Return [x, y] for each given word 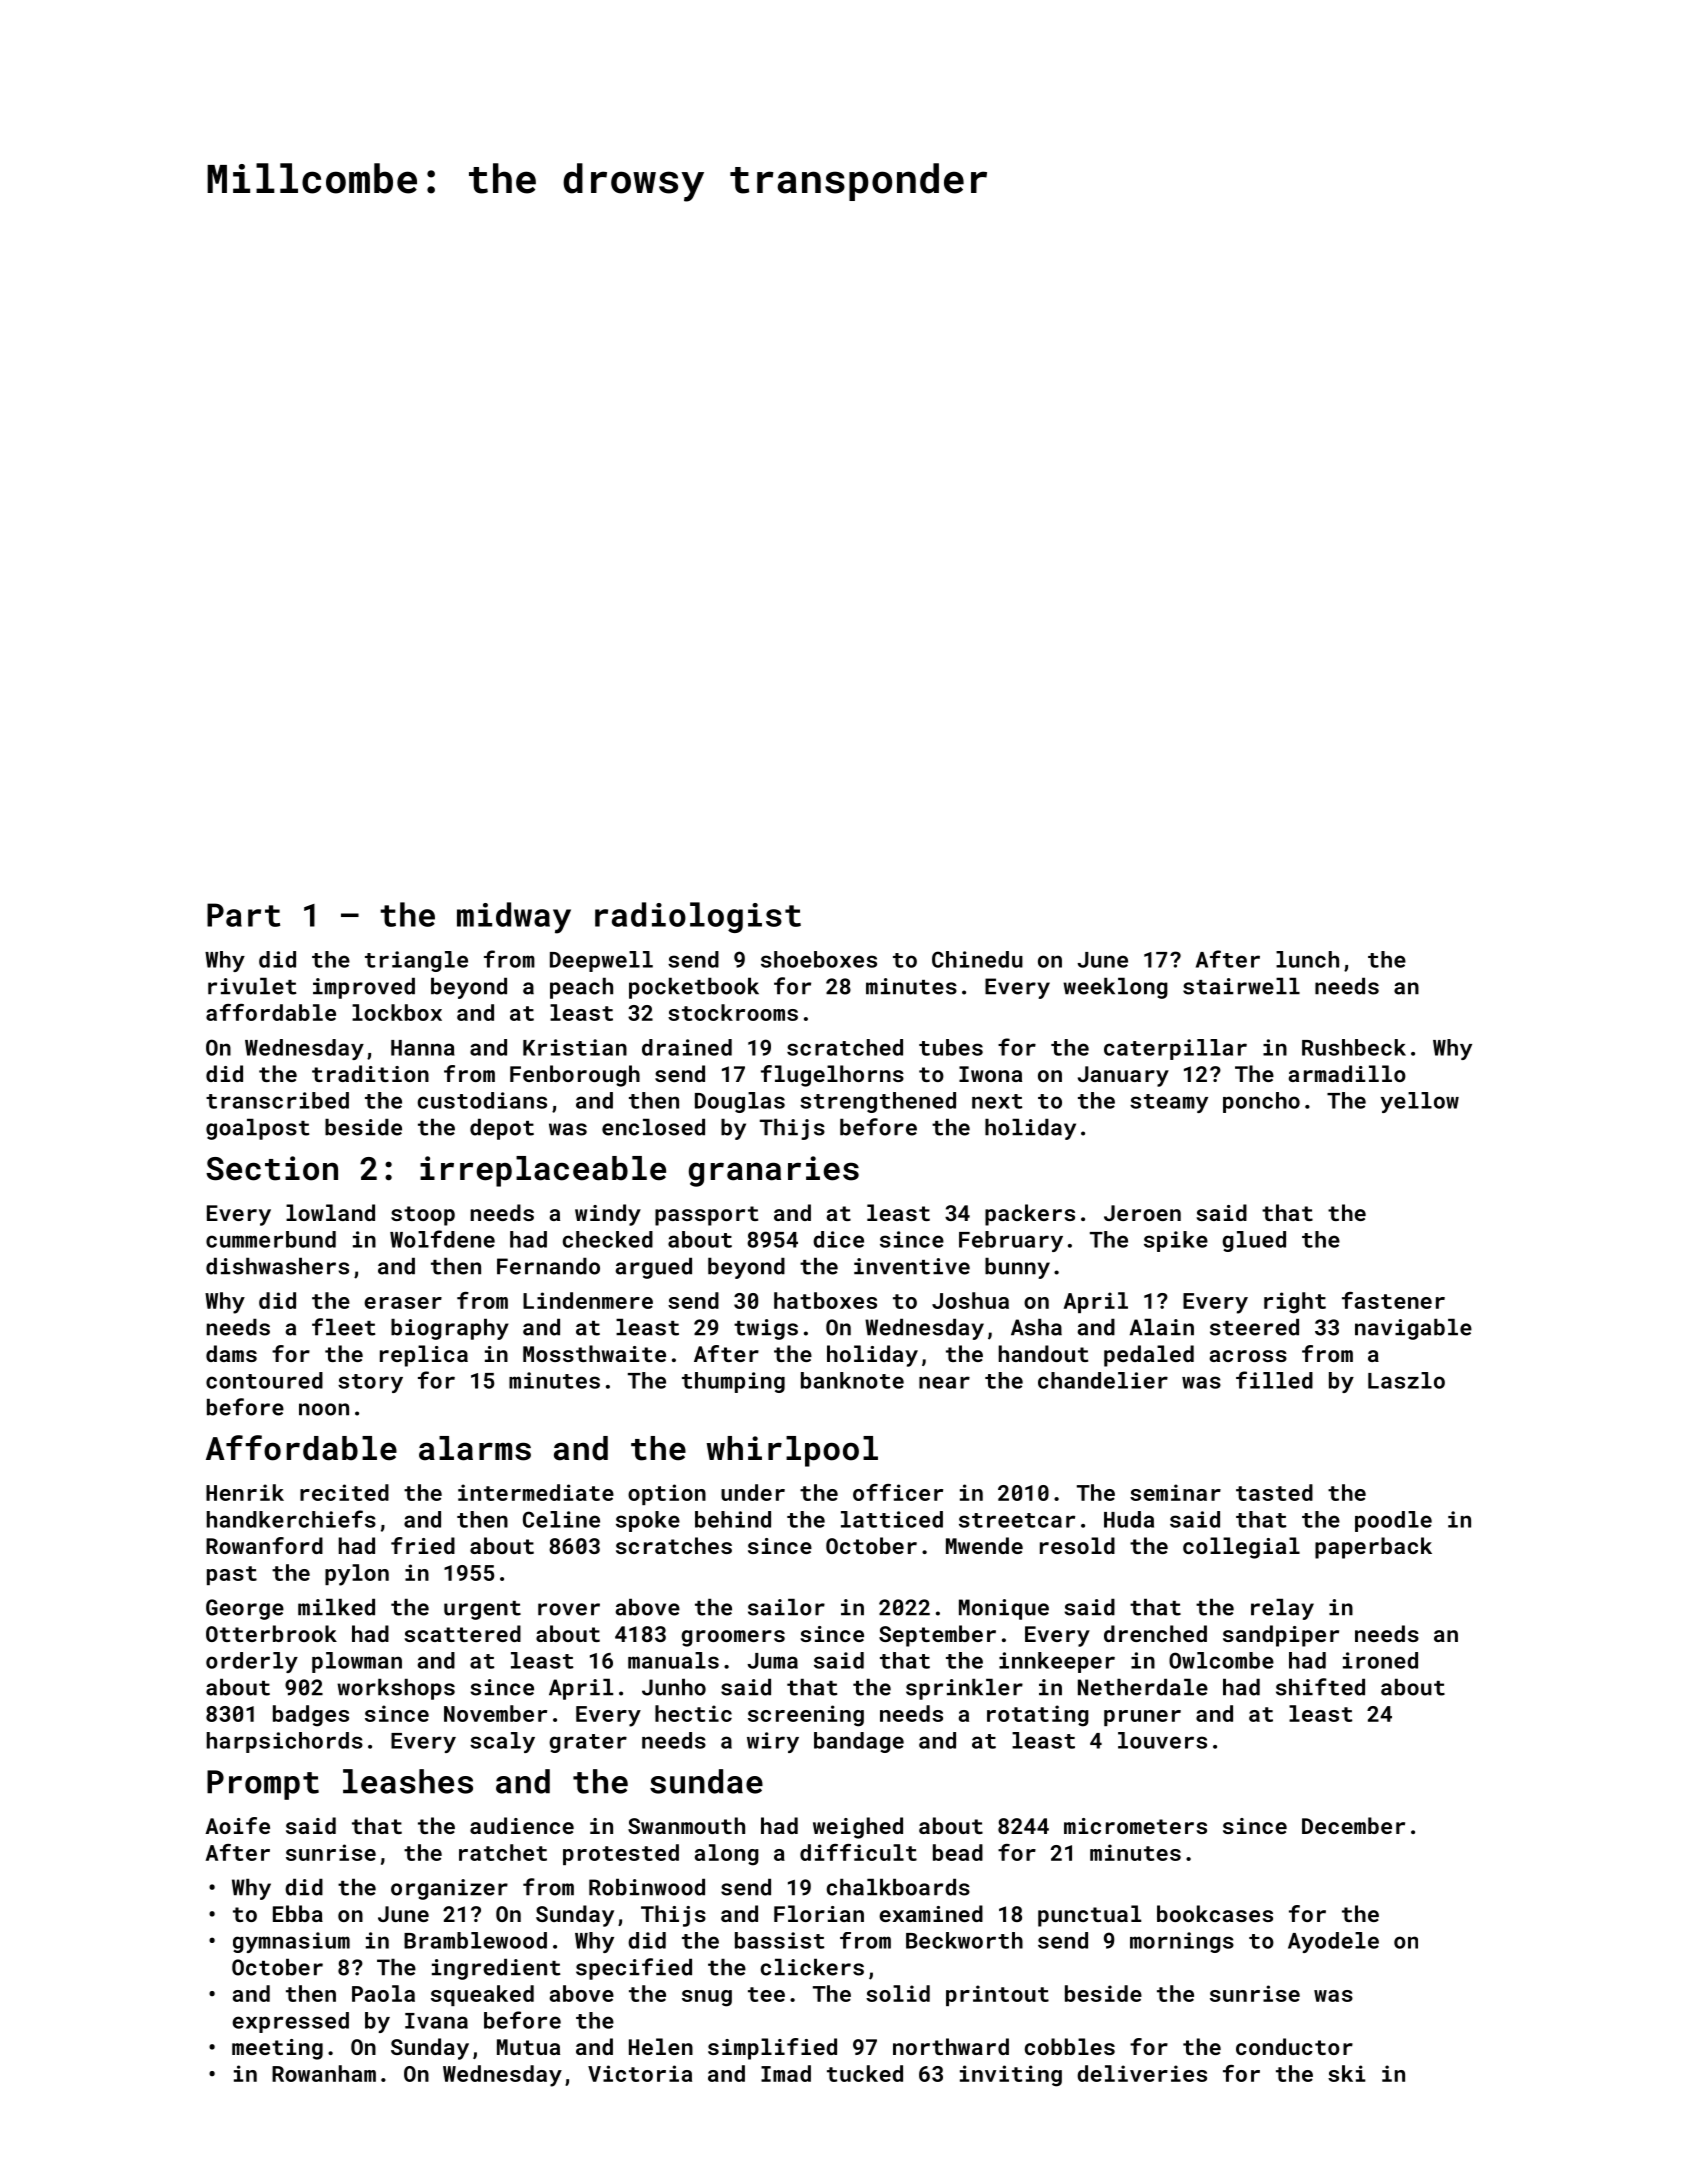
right [1295, 1303]
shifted [1320, 1687]
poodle [1393, 1521]
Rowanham [324, 2073]
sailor [786, 1607]
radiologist [698, 917]
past [232, 1575]
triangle [416, 961]
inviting [1011, 2076]
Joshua [970, 1300]
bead [958, 1852]
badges [311, 1716]
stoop [423, 1216]
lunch [1307, 959]
